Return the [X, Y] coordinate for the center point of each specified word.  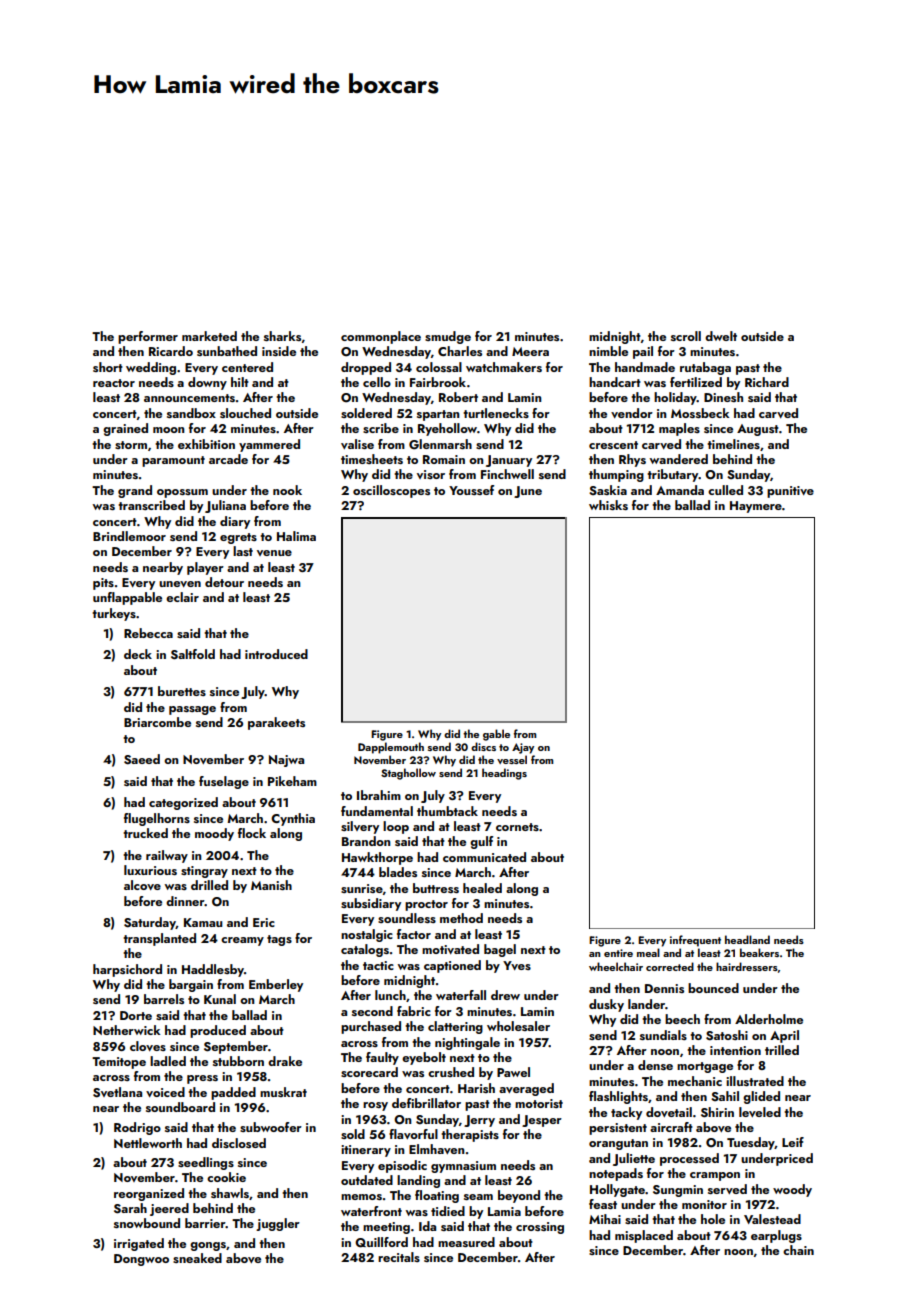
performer [148, 337]
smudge [448, 337]
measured [466, 1242]
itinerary [366, 1151]
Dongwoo [141, 1260]
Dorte [136, 1015]
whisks [608, 505]
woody [792, 1190]
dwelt [721, 336]
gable [496, 735]
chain [798, 1250]
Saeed [142, 759]
